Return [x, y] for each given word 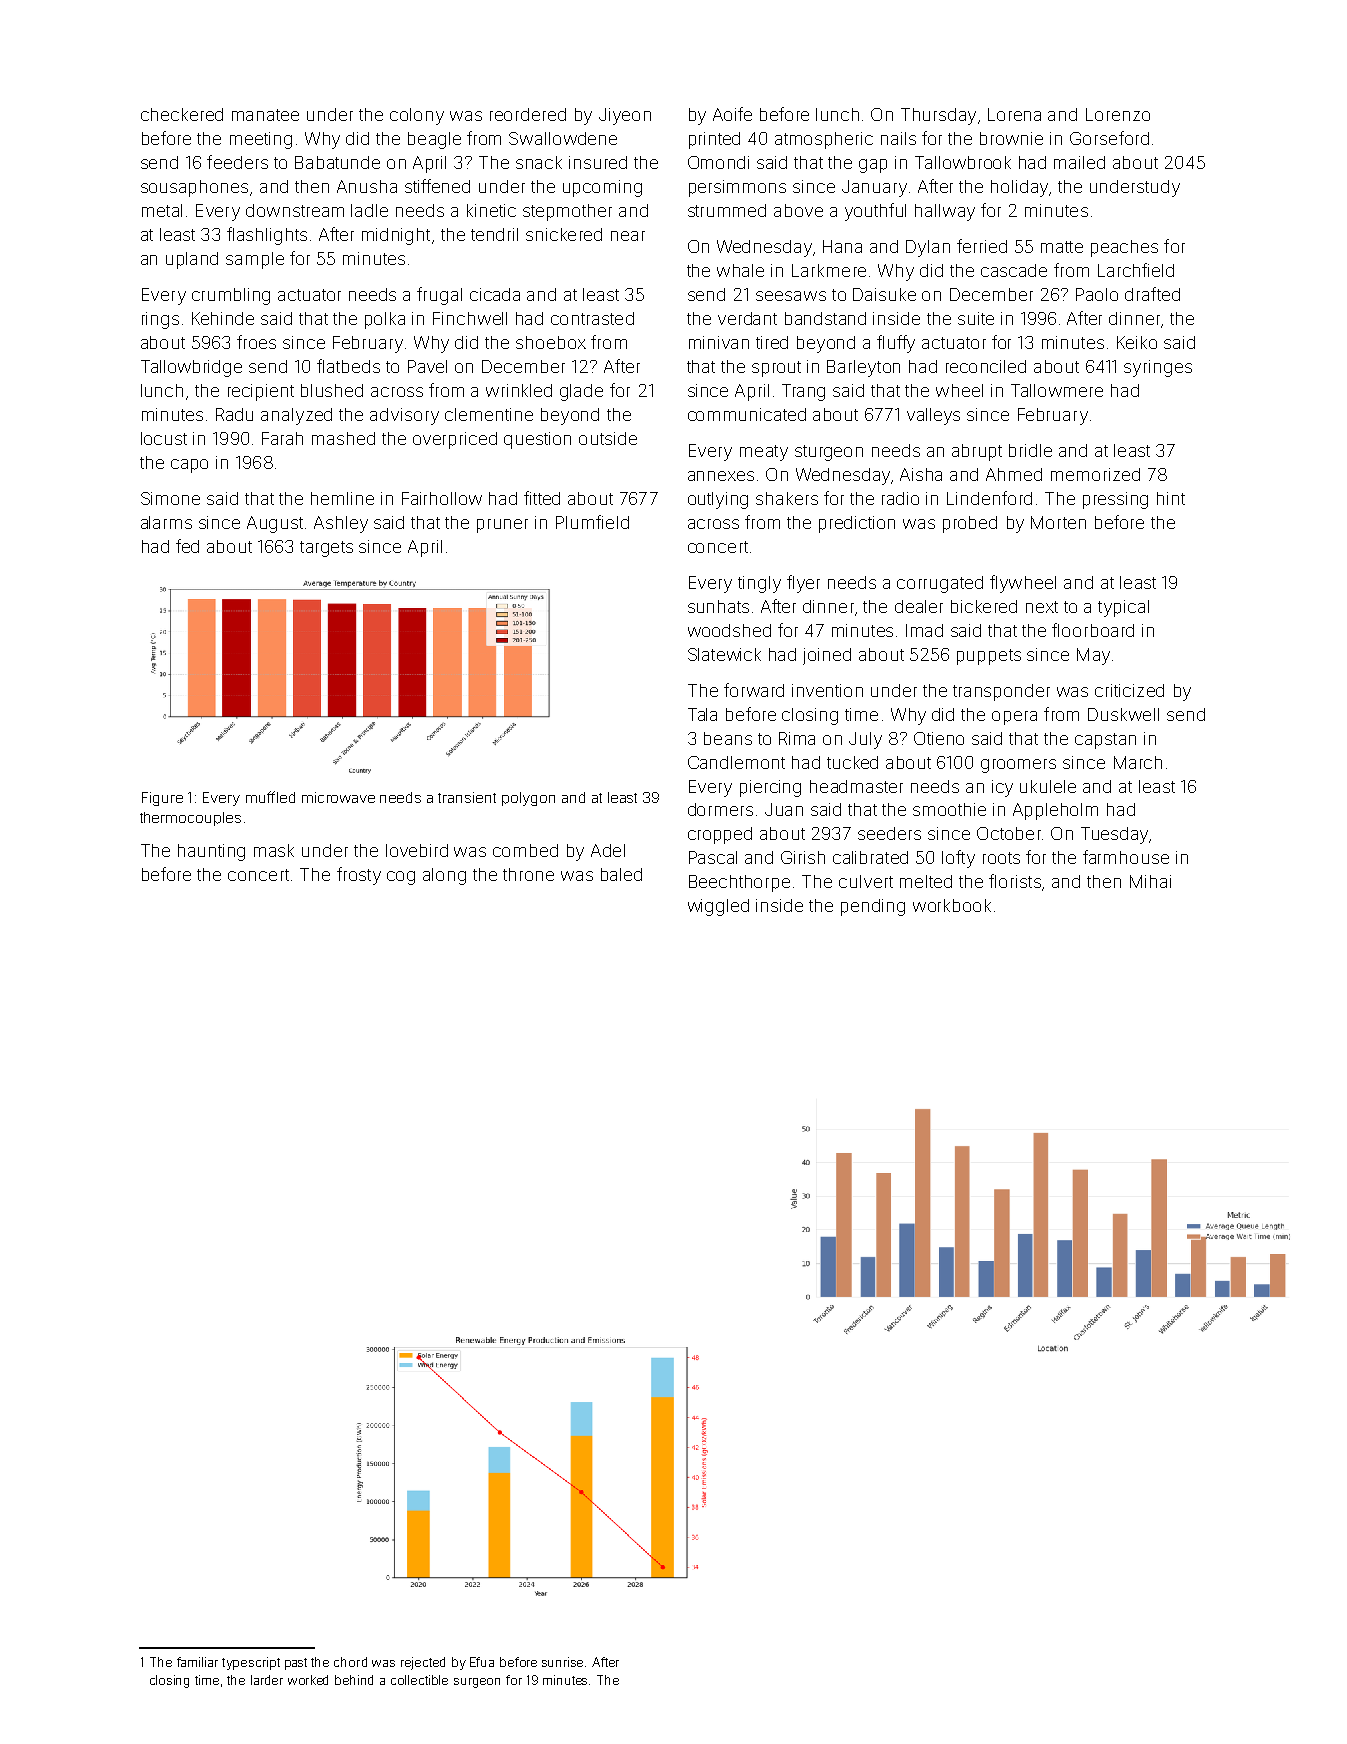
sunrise [562, 1662]
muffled [270, 797]
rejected [423, 1663]
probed [970, 524]
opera [1014, 718]
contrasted [592, 318]
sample [255, 260]
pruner [502, 526]
